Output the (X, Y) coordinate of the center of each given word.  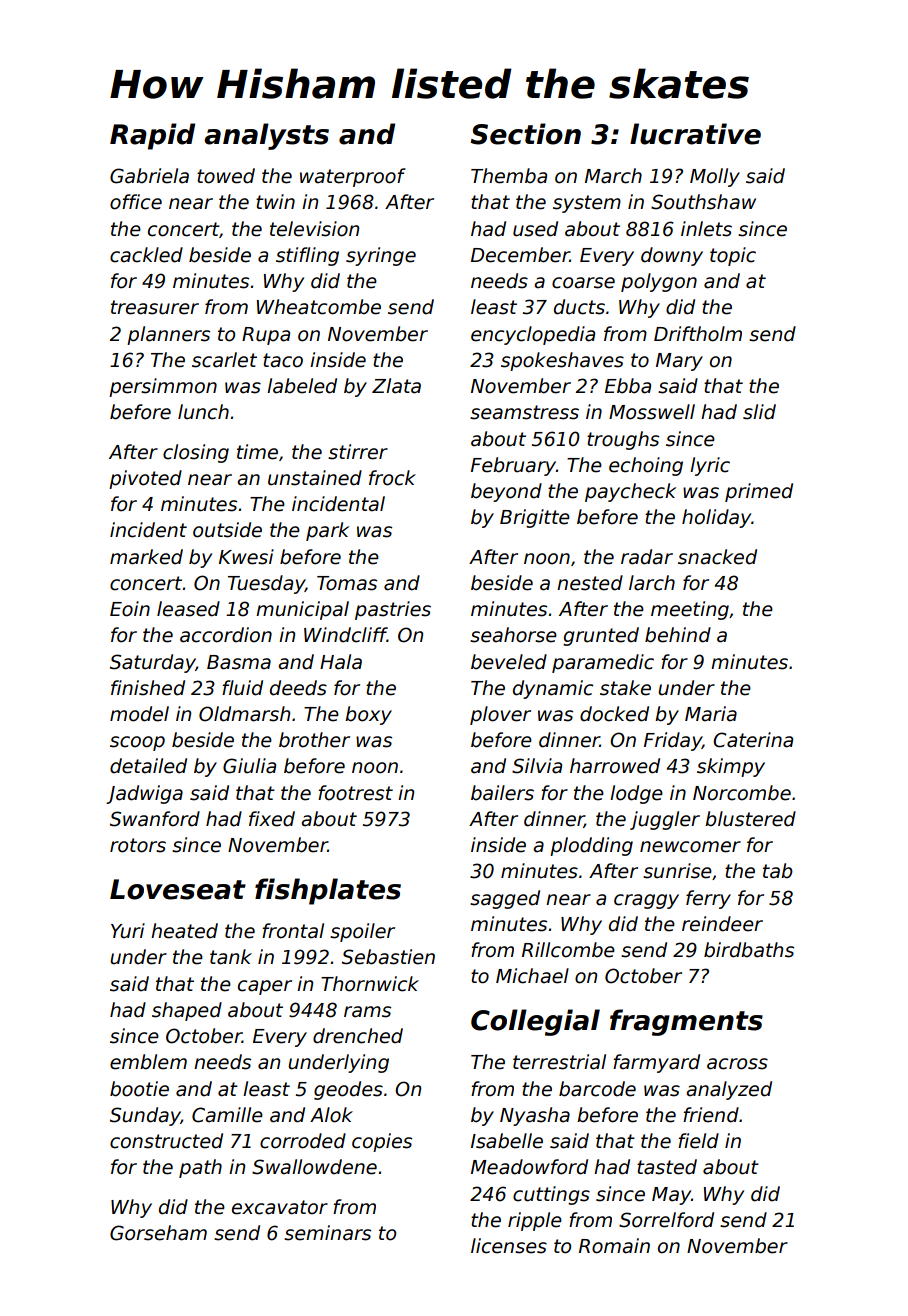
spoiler (362, 932)
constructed (166, 1141)
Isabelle (507, 1141)
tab (778, 871)
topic (733, 256)
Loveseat (178, 889)
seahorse (513, 635)
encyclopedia (533, 335)
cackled (146, 255)
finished (148, 688)
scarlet (224, 360)
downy (672, 256)
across (737, 1064)
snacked (717, 557)
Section (526, 134)
